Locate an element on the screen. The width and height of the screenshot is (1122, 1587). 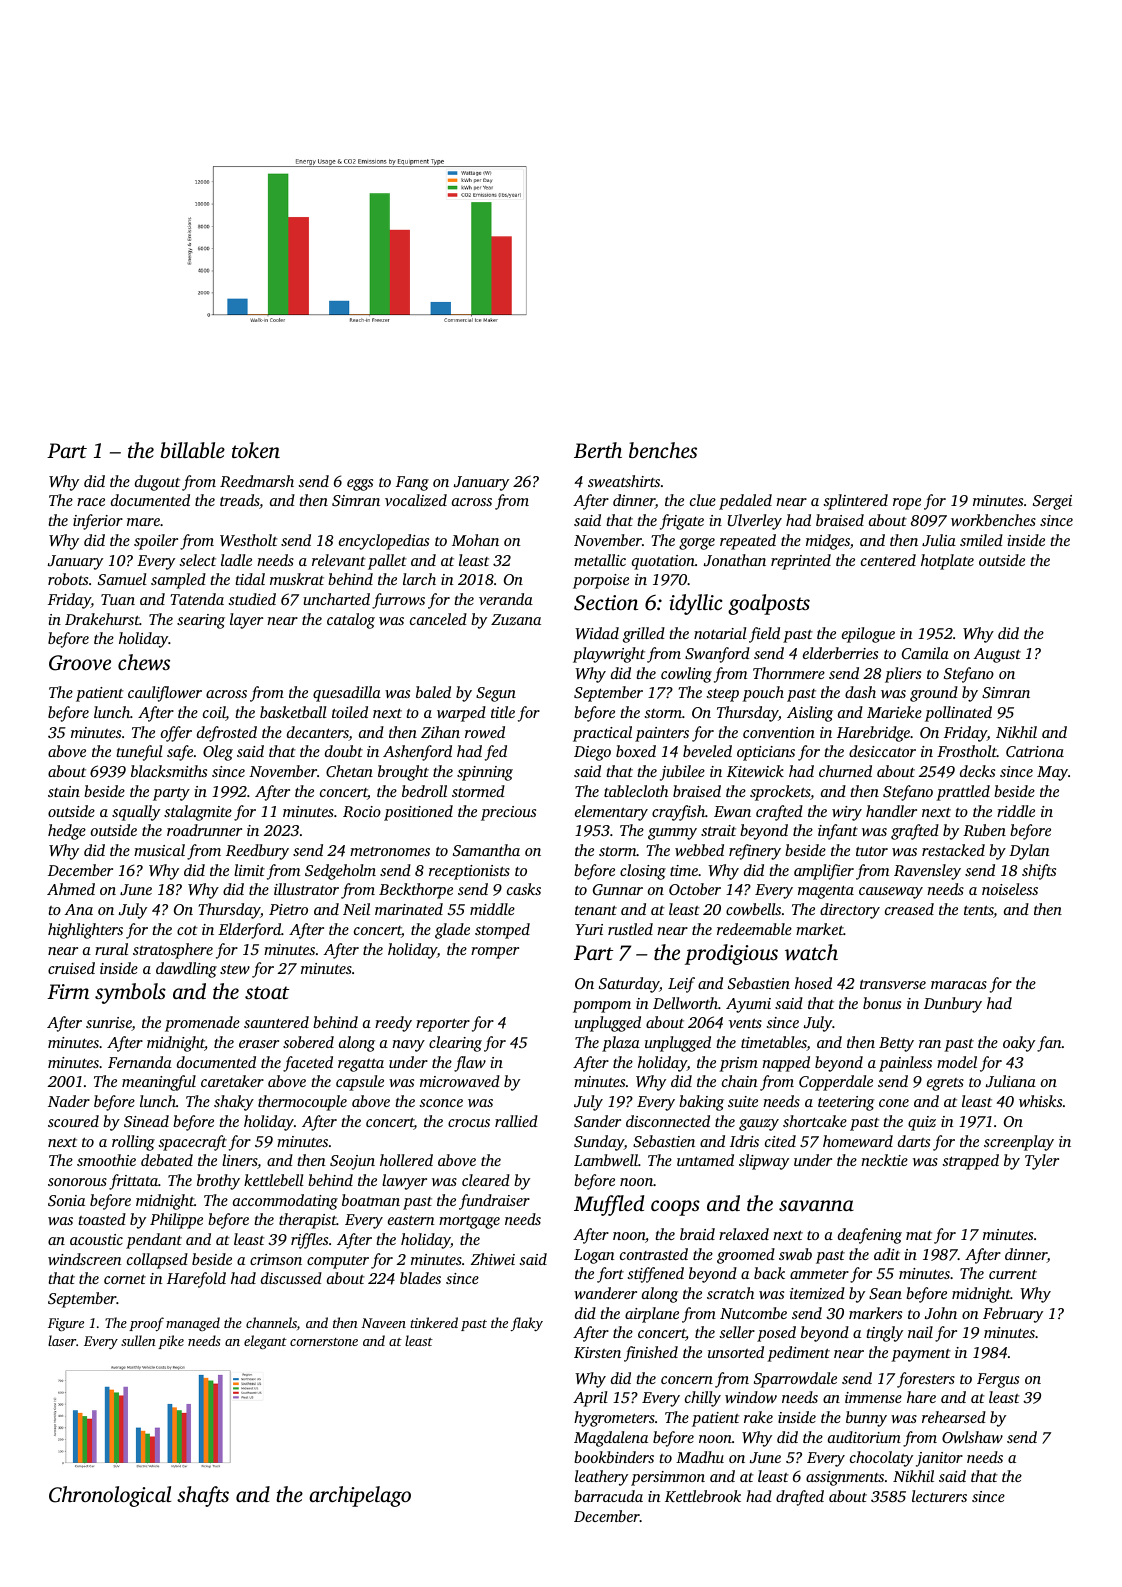
riddle is located at coordinates (1016, 811).
